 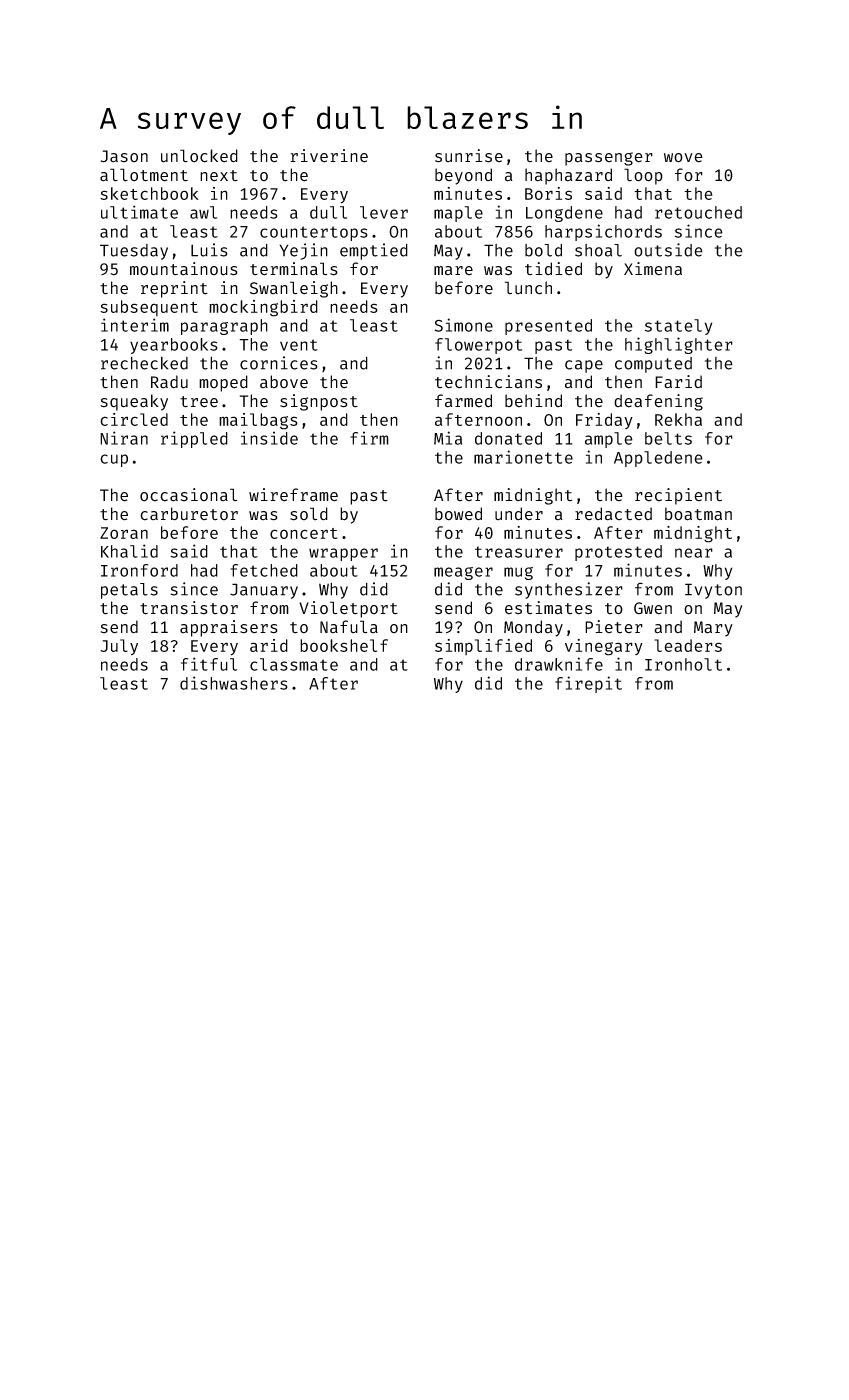 I want to click on petals, so click(x=129, y=591).
